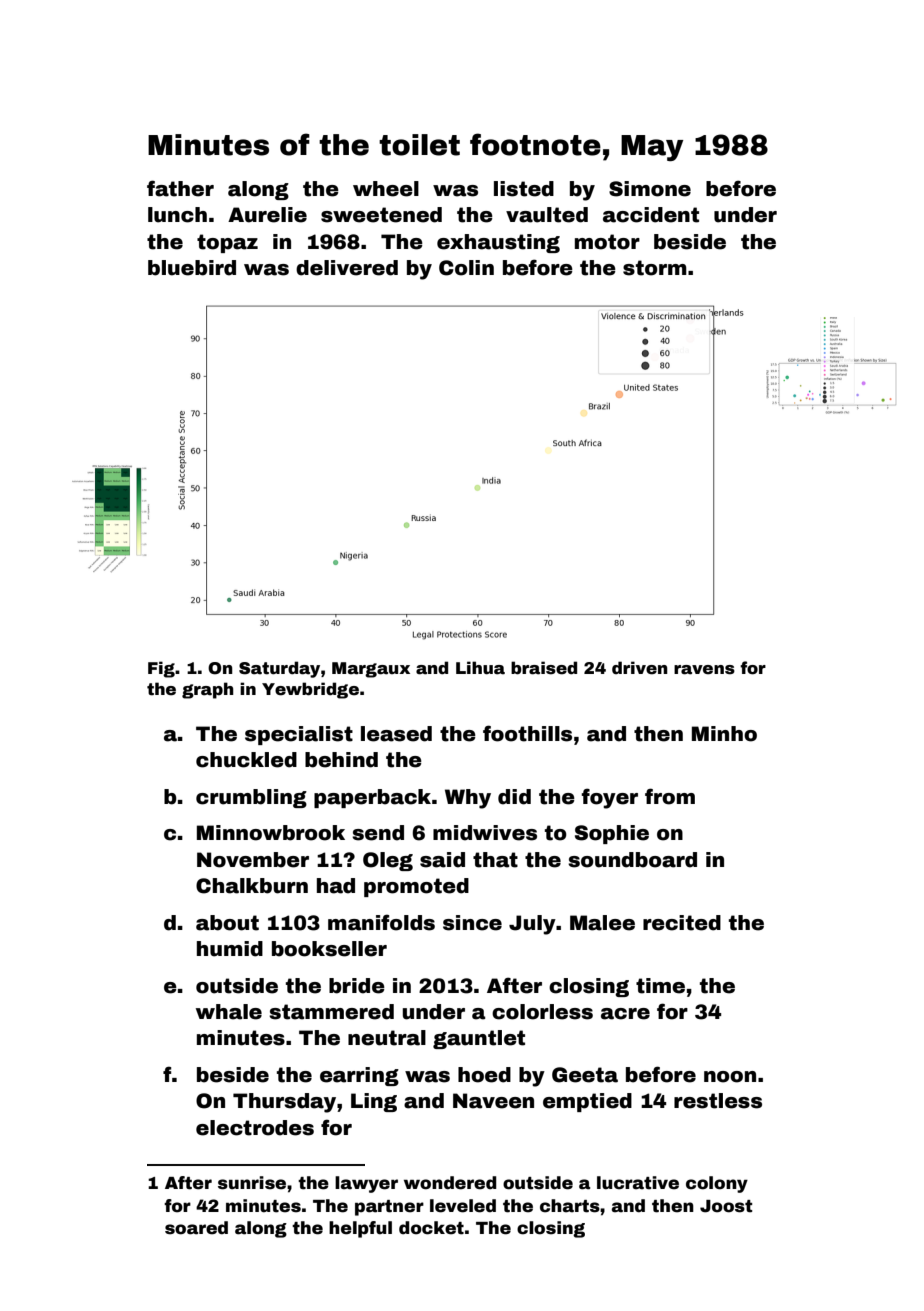 Image resolution: width=924 pixels, height=1311 pixels. Describe the element at coordinates (704, 670) in the page. I see `ravens` at that location.
